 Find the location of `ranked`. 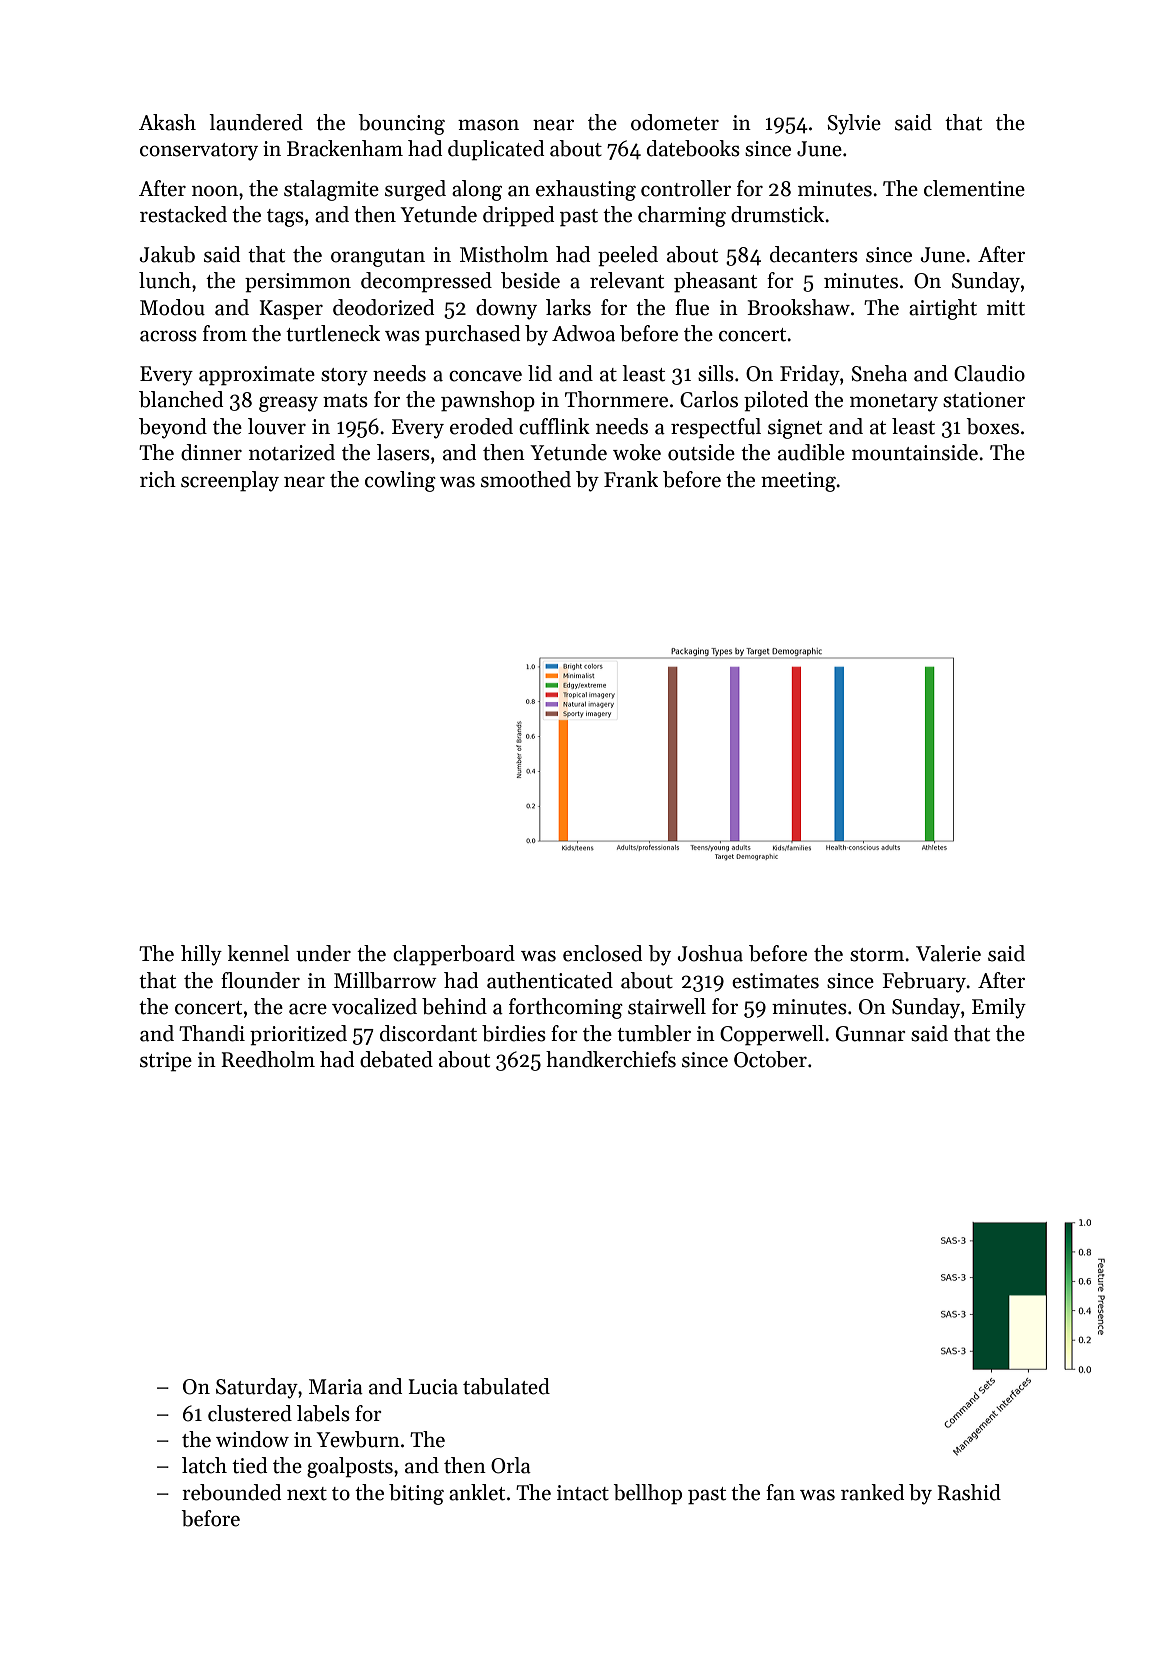

ranked is located at coordinates (872, 1492).
